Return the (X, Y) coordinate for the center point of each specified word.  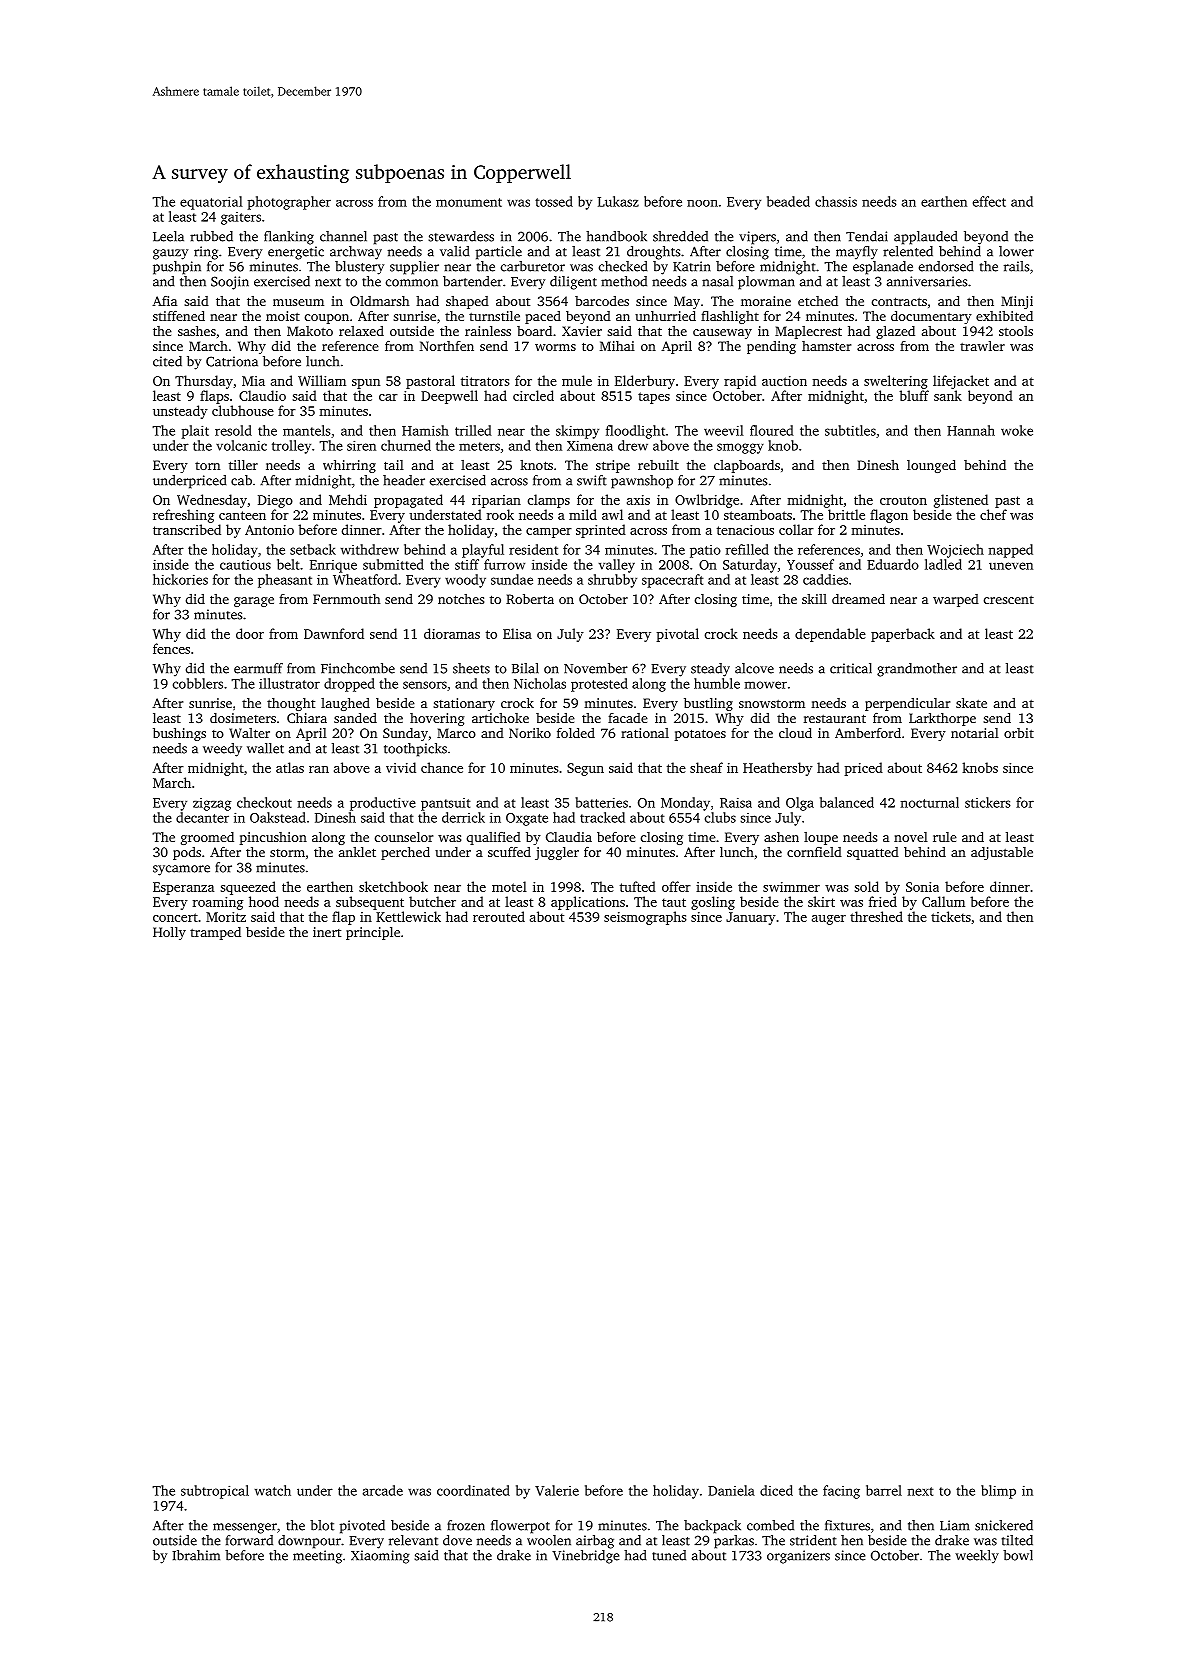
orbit (1019, 733)
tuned (669, 1555)
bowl (1018, 1555)
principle (373, 933)
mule (577, 380)
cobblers (198, 683)
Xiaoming (380, 1557)
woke (1017, 430)
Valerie (557, 1490)
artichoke (500, 718)
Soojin (230, 283)
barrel (884, 1490)
